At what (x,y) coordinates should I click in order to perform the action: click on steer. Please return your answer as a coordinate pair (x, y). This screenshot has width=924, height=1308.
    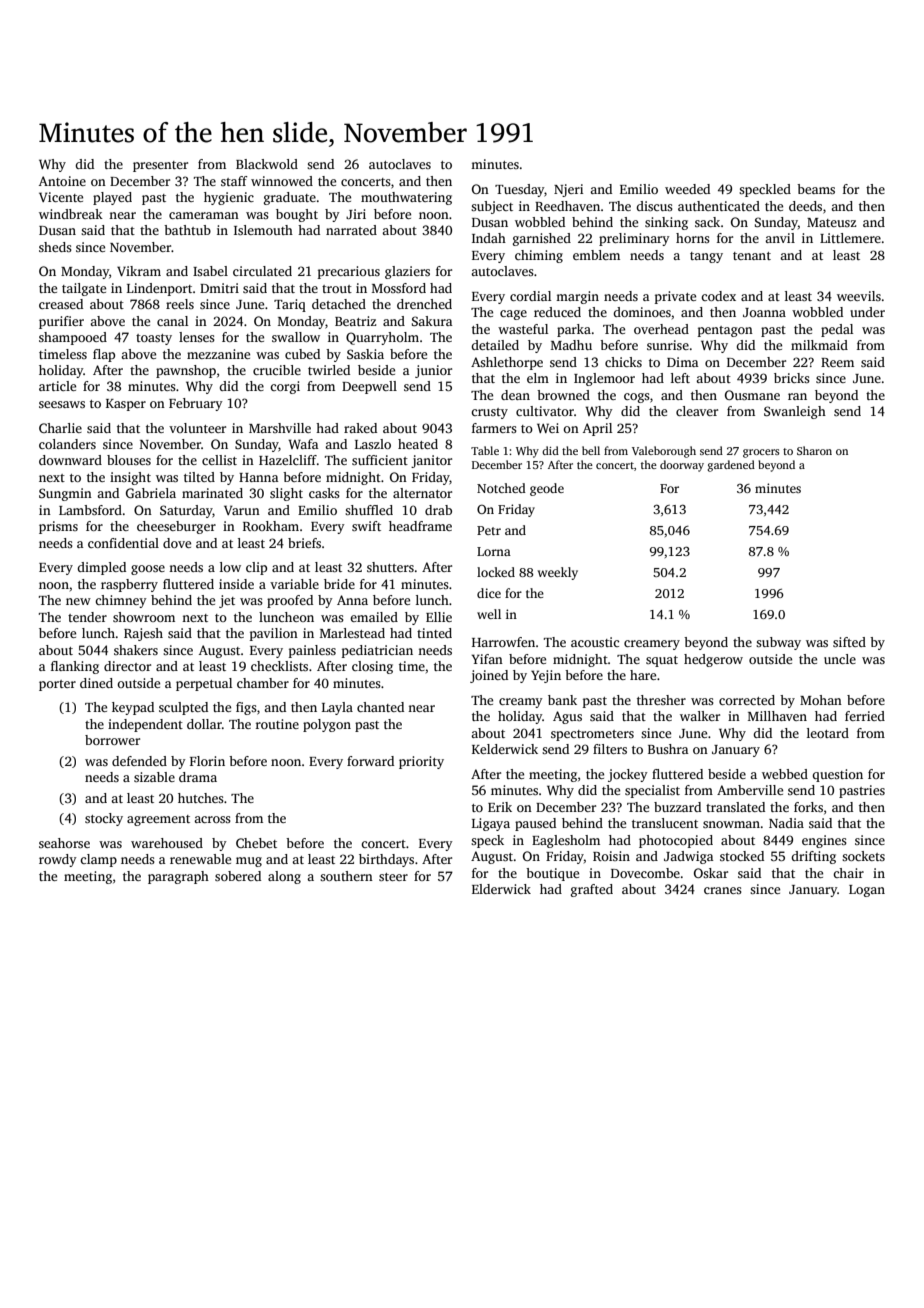
    Looking at the image, I should click on (393, 877).
